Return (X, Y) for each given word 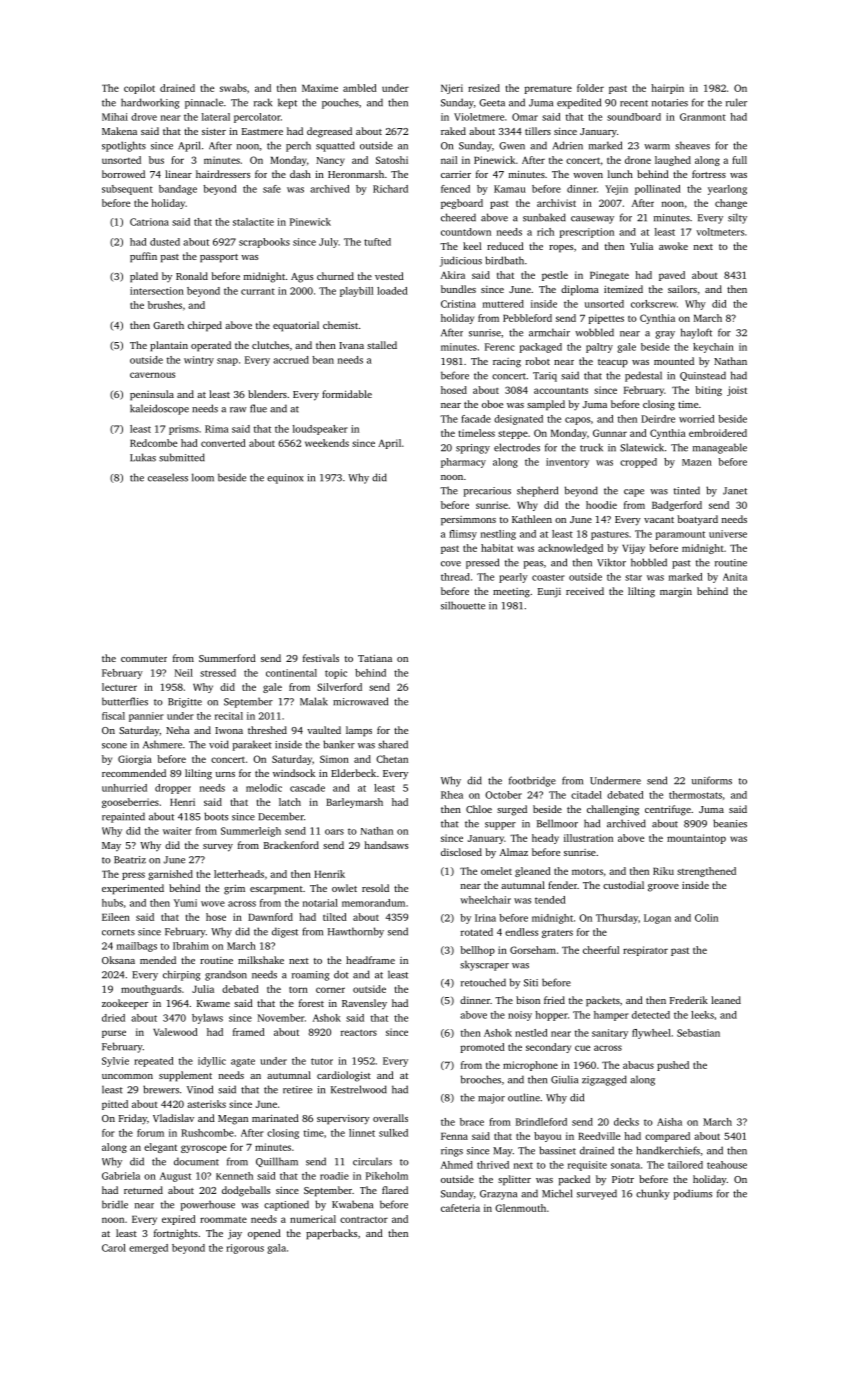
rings (452, 1152)
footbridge (532, 781)
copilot (139, 89)
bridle (115, 1204)
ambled (360, 88)
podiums (693, 1194)
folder (590, 88)
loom (203, 477)
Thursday (617, 919)
